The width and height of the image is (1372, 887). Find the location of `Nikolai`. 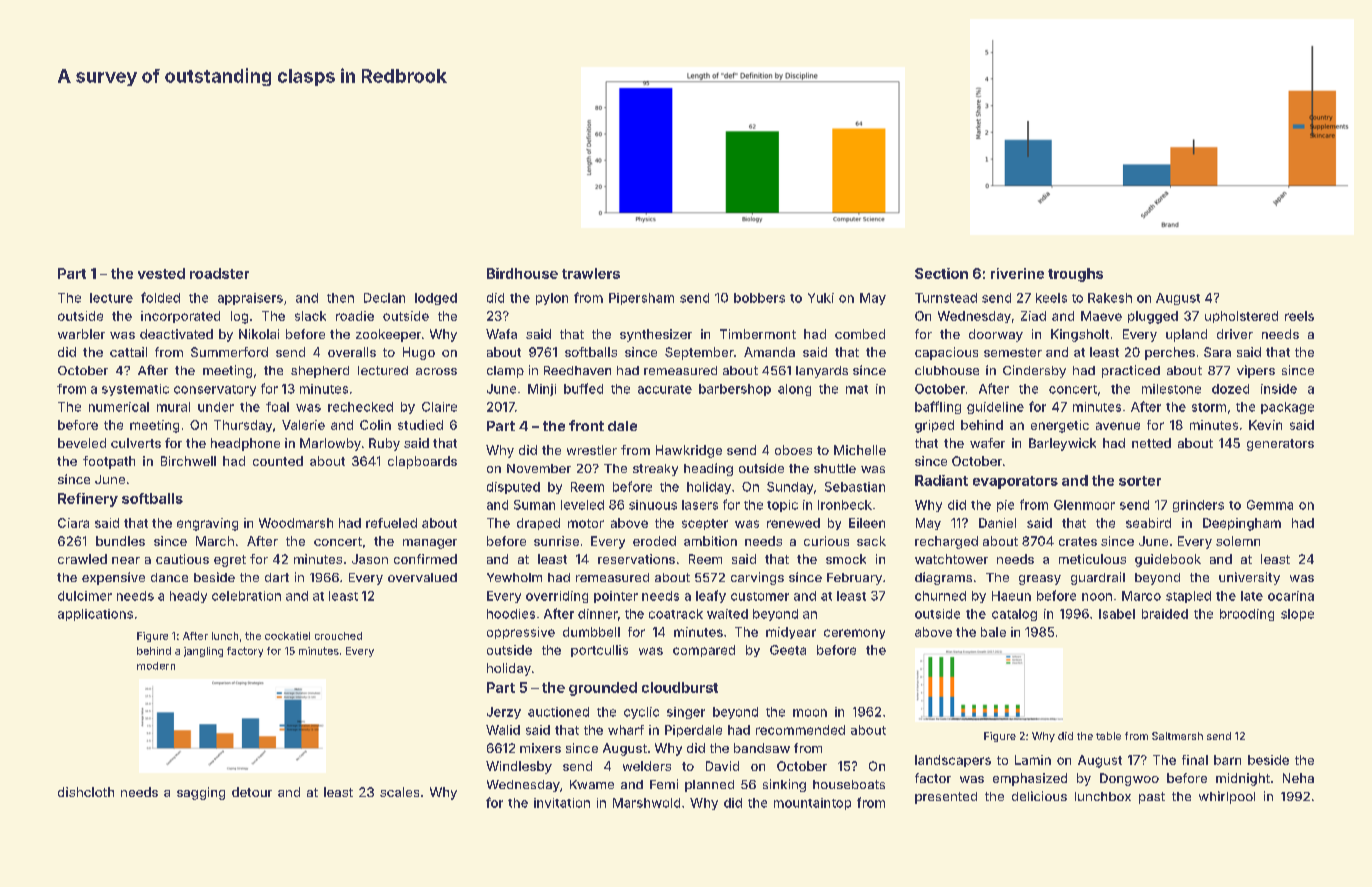

Nikolai is located at coordinates (259, 334).
